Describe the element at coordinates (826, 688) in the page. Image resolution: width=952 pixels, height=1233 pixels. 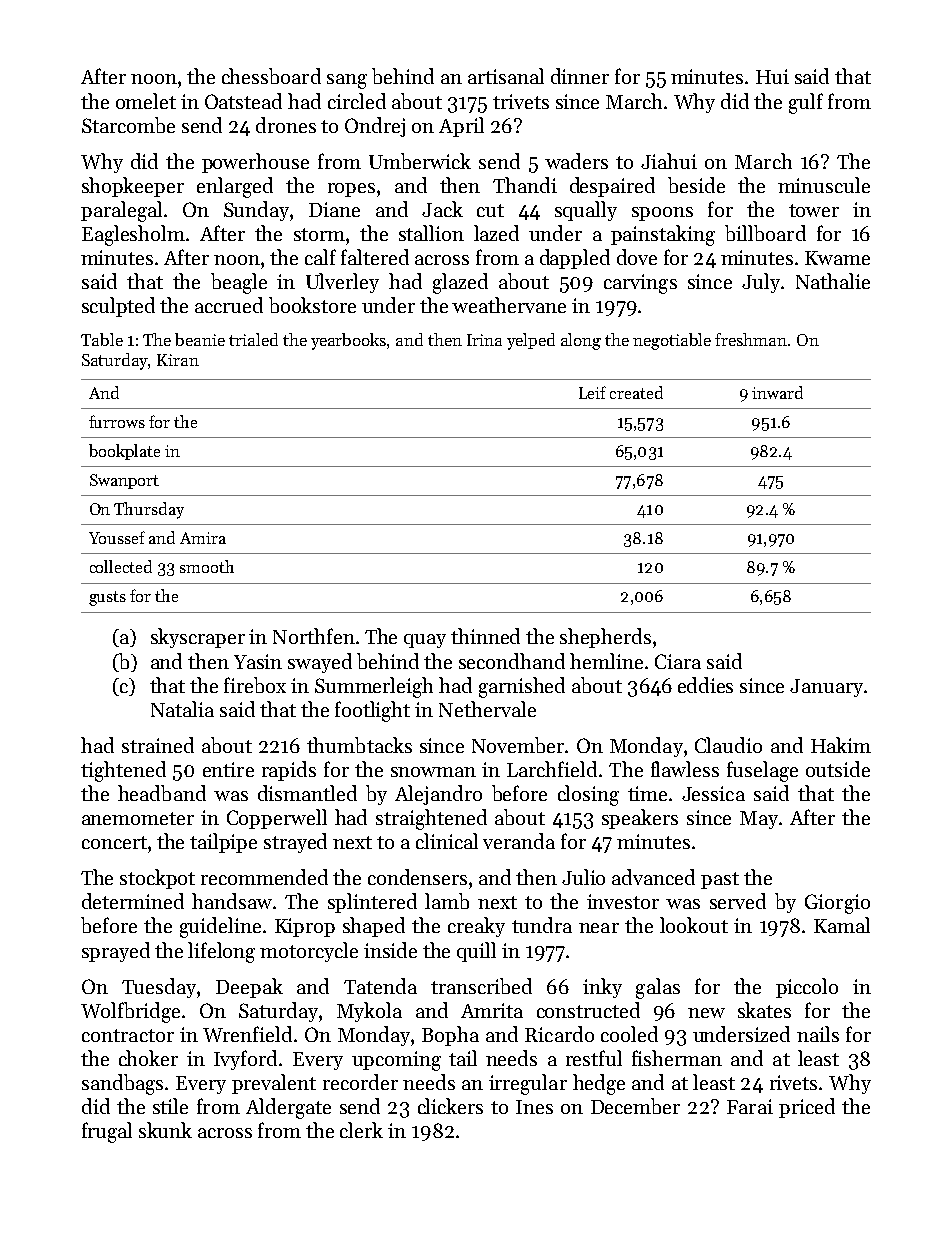
I see `January` at that location.
